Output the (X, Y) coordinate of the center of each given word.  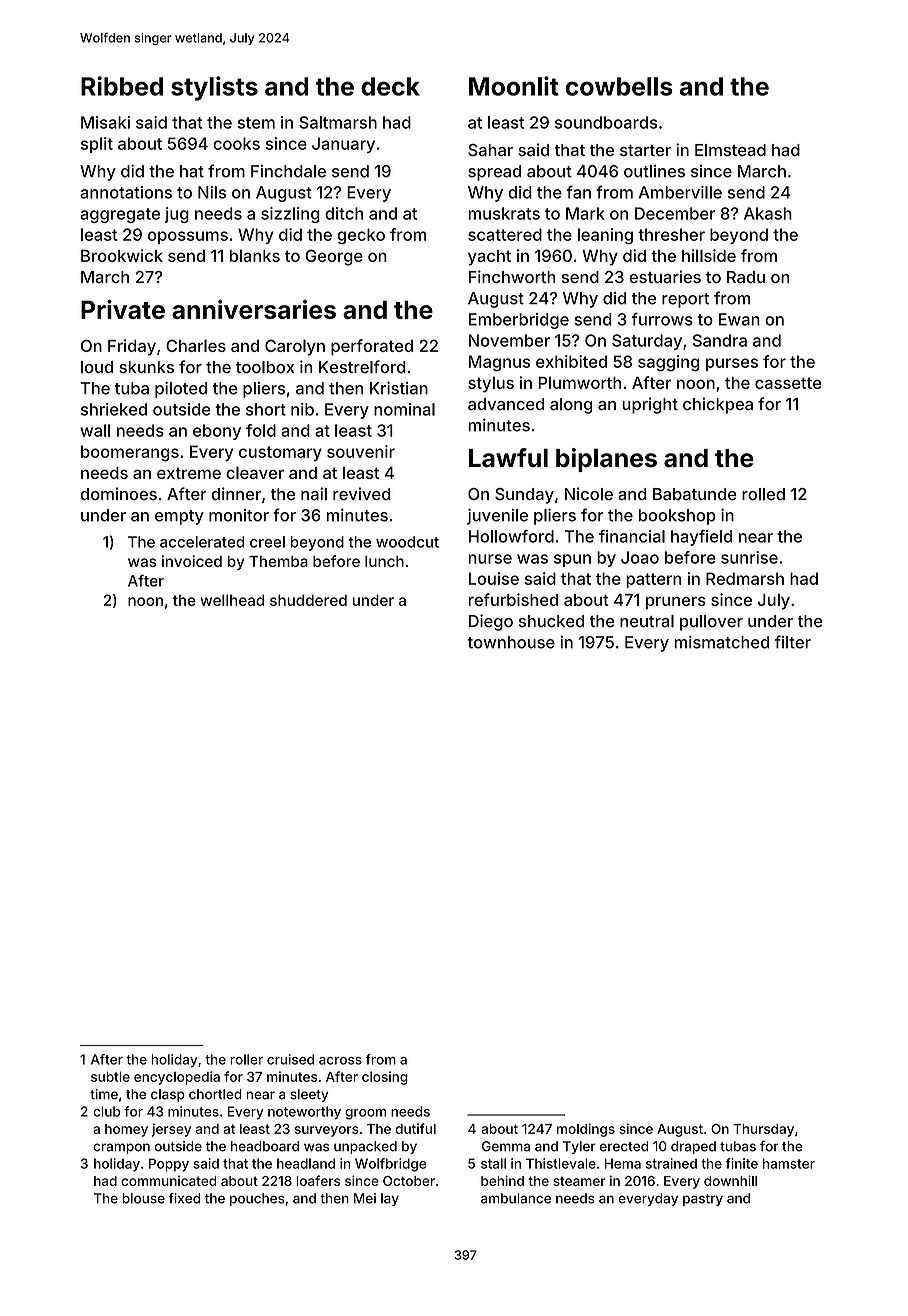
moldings (586, 1130)
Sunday (524, 496)
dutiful (416, 1128)
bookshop (677, 517)
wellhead (232, 600)
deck (390, 86)
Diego (491, 622)
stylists (214, 88)
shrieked (114, 409)
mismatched (721, 642)
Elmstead (730, 150)
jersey (171, 1130)
